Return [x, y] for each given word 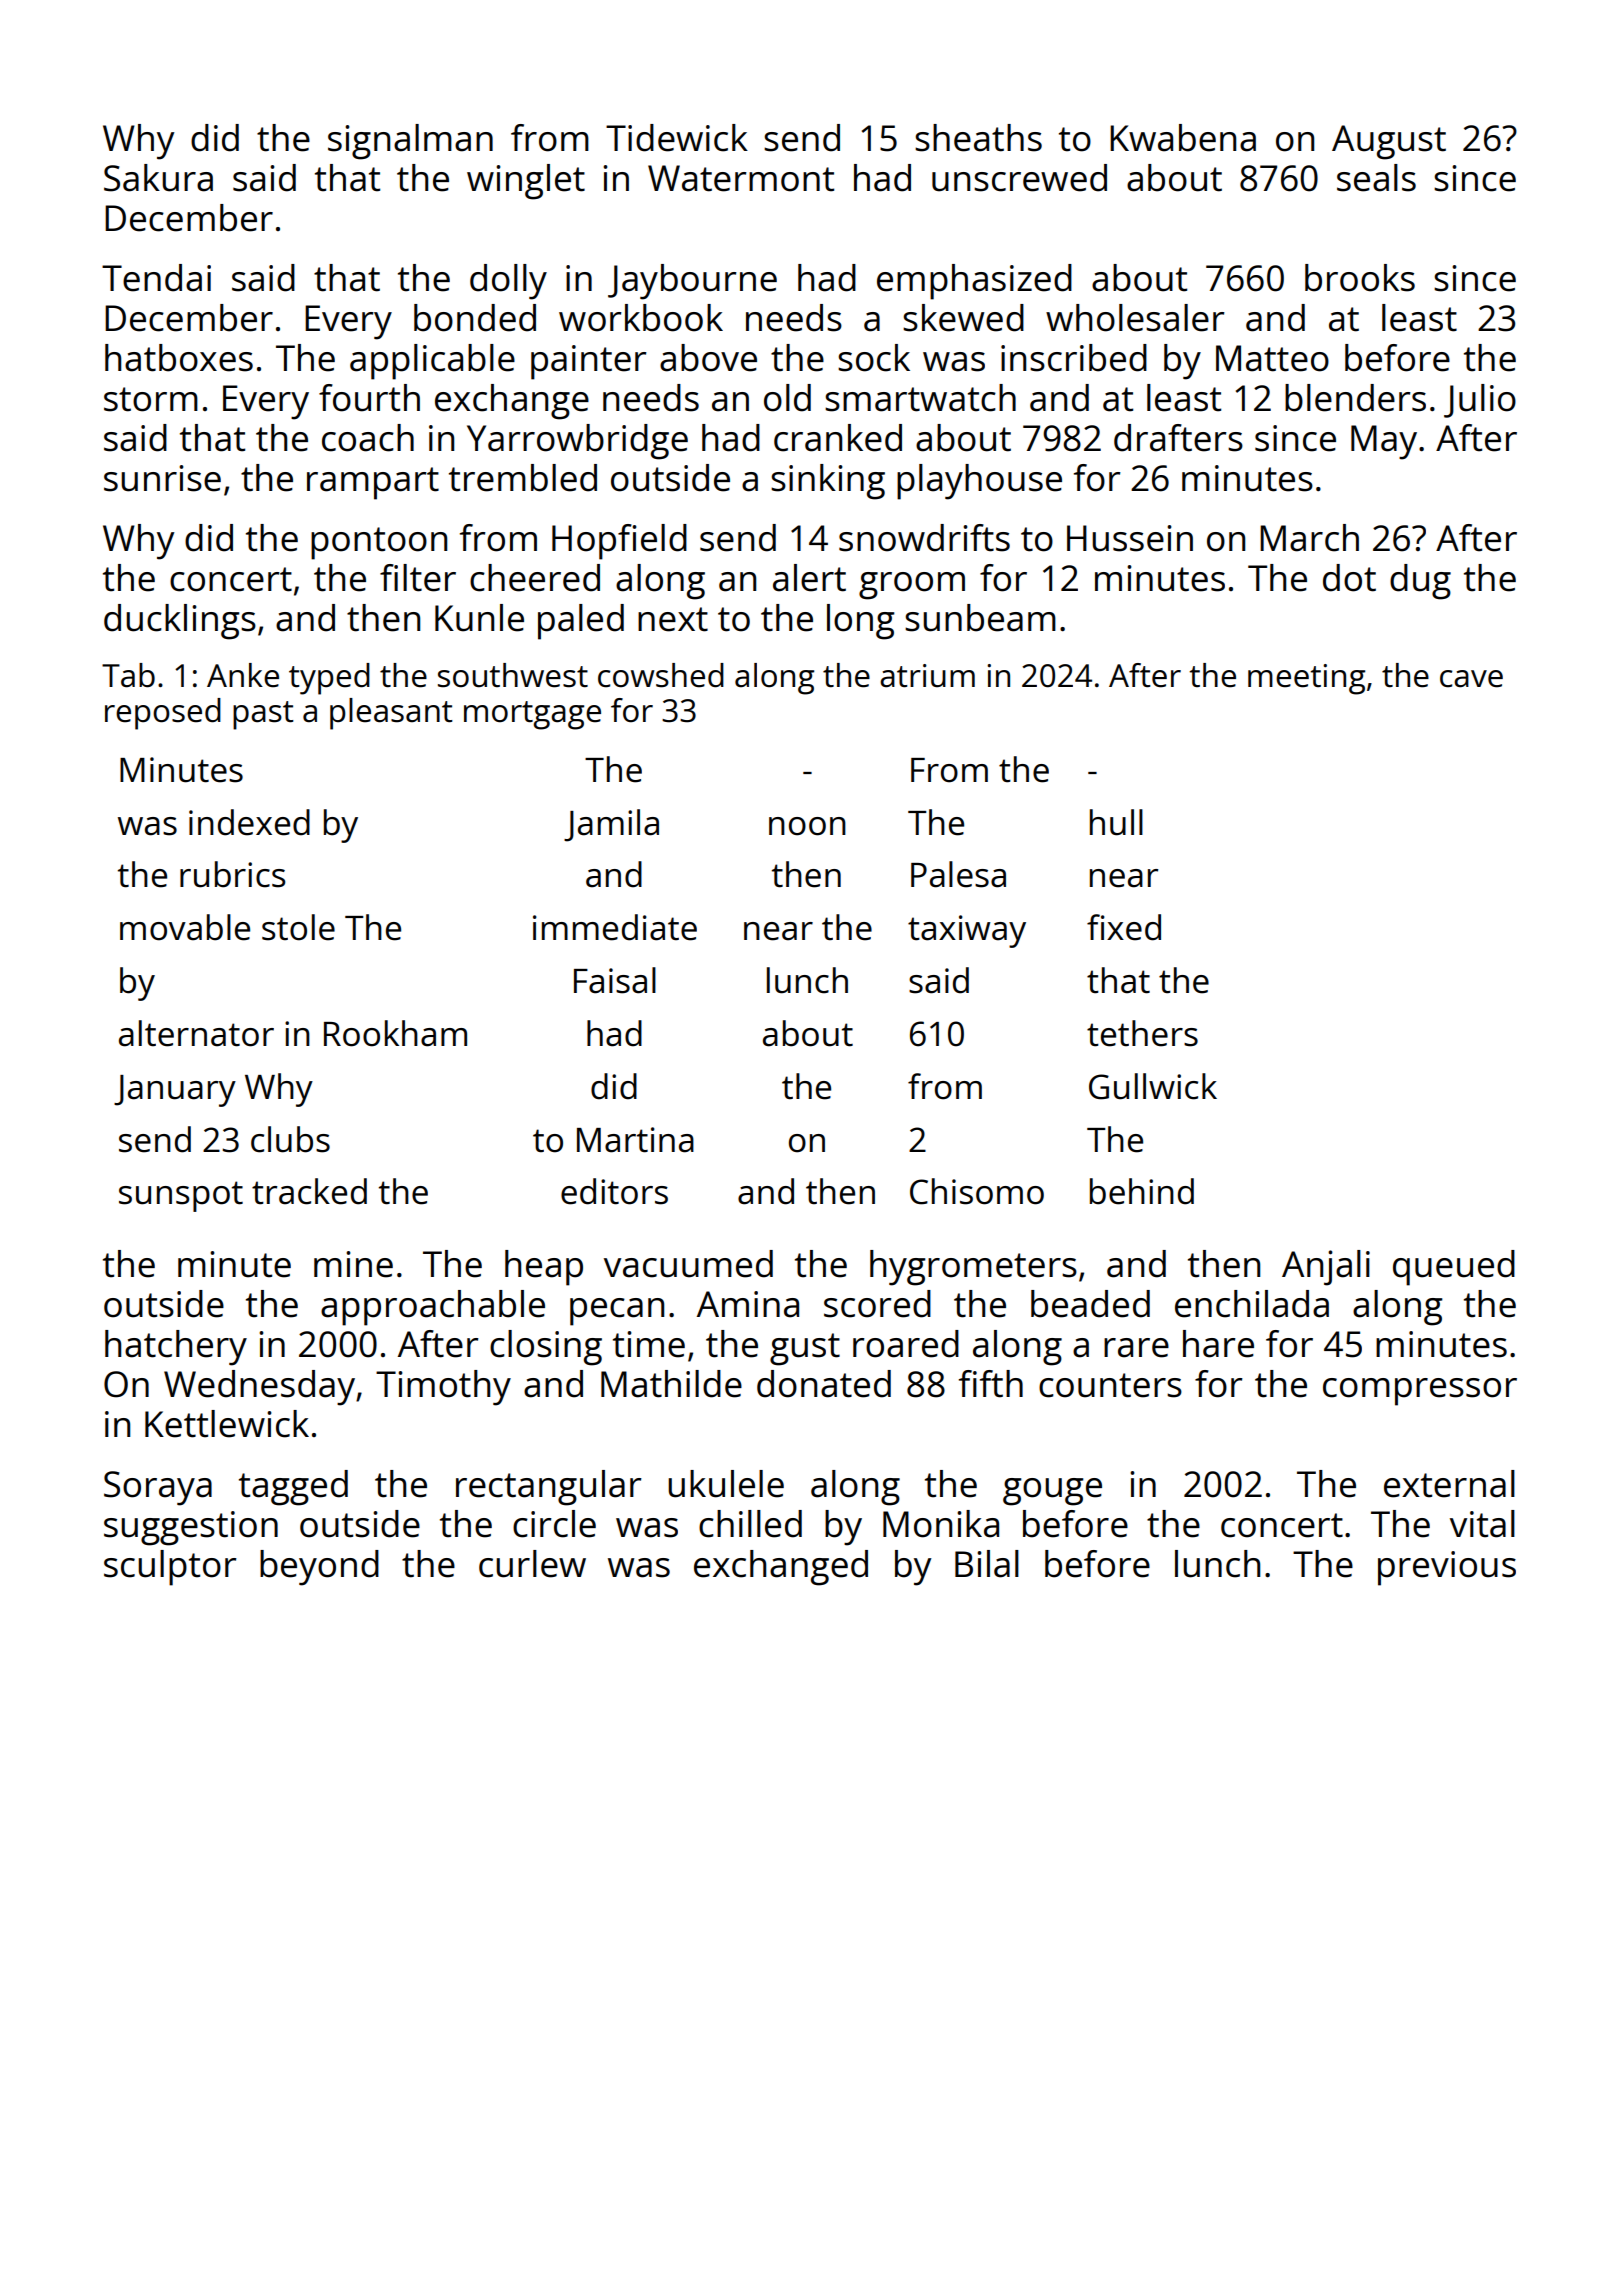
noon [807, 826]
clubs [290, 1139]
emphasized [974, 282]
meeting [1306, 679]
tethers [1142, 1033]
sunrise [162, 478]
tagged [293, 1488]
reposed [163, 714]
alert [809, 578]
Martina [635, 1140]
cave [1471, 679]
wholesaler [1135, 318]
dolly [508, 282]
